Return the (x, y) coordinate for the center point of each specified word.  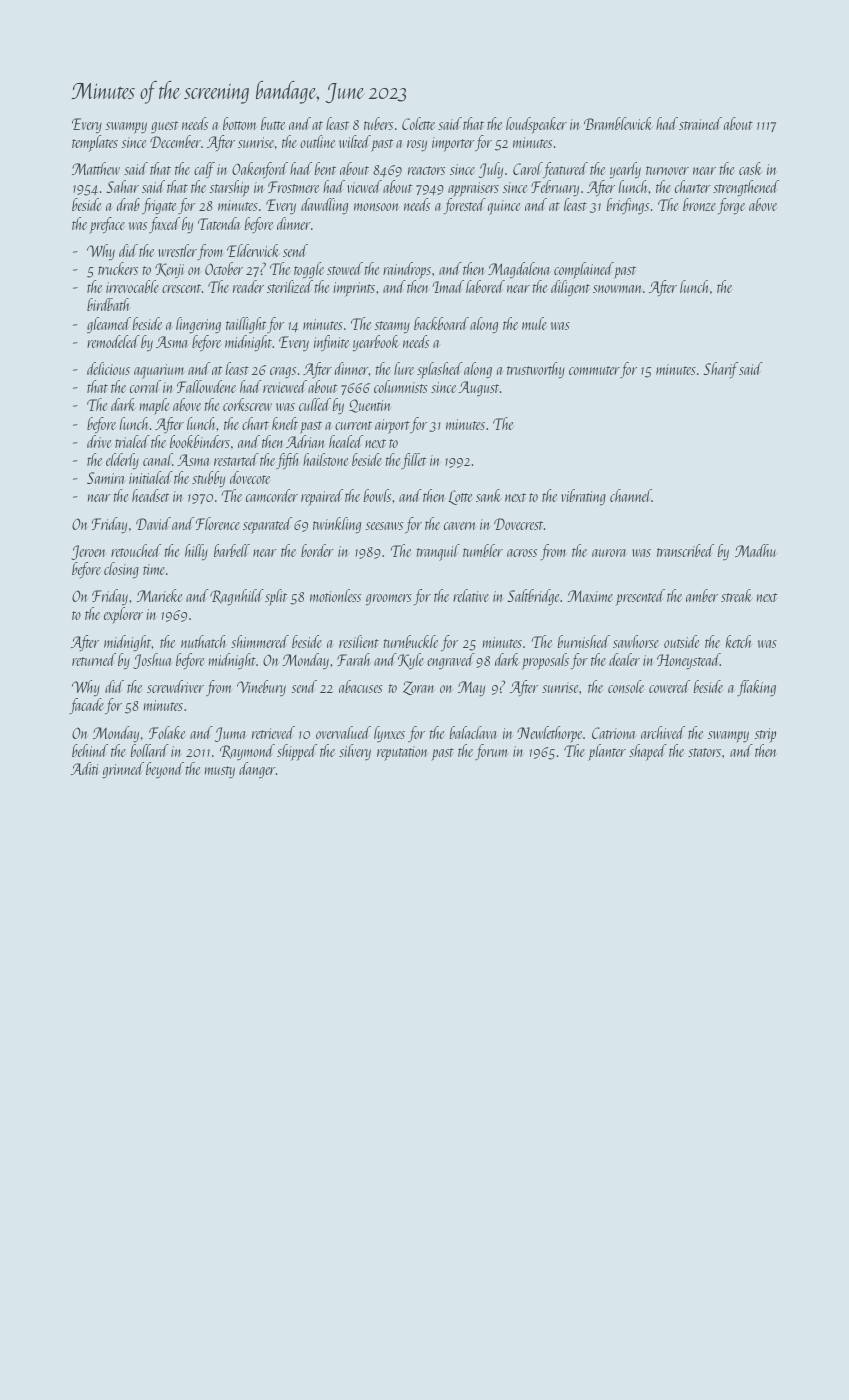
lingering (198, 325)
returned (94, 659)
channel (631, 495)
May (471, 689)
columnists (401, 386)
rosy (417, 146)
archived (663, 732)
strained (700, 123)
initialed (151, 477)
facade (86, 706)
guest (164, 127)
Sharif (720, 370)
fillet (413, 461)
